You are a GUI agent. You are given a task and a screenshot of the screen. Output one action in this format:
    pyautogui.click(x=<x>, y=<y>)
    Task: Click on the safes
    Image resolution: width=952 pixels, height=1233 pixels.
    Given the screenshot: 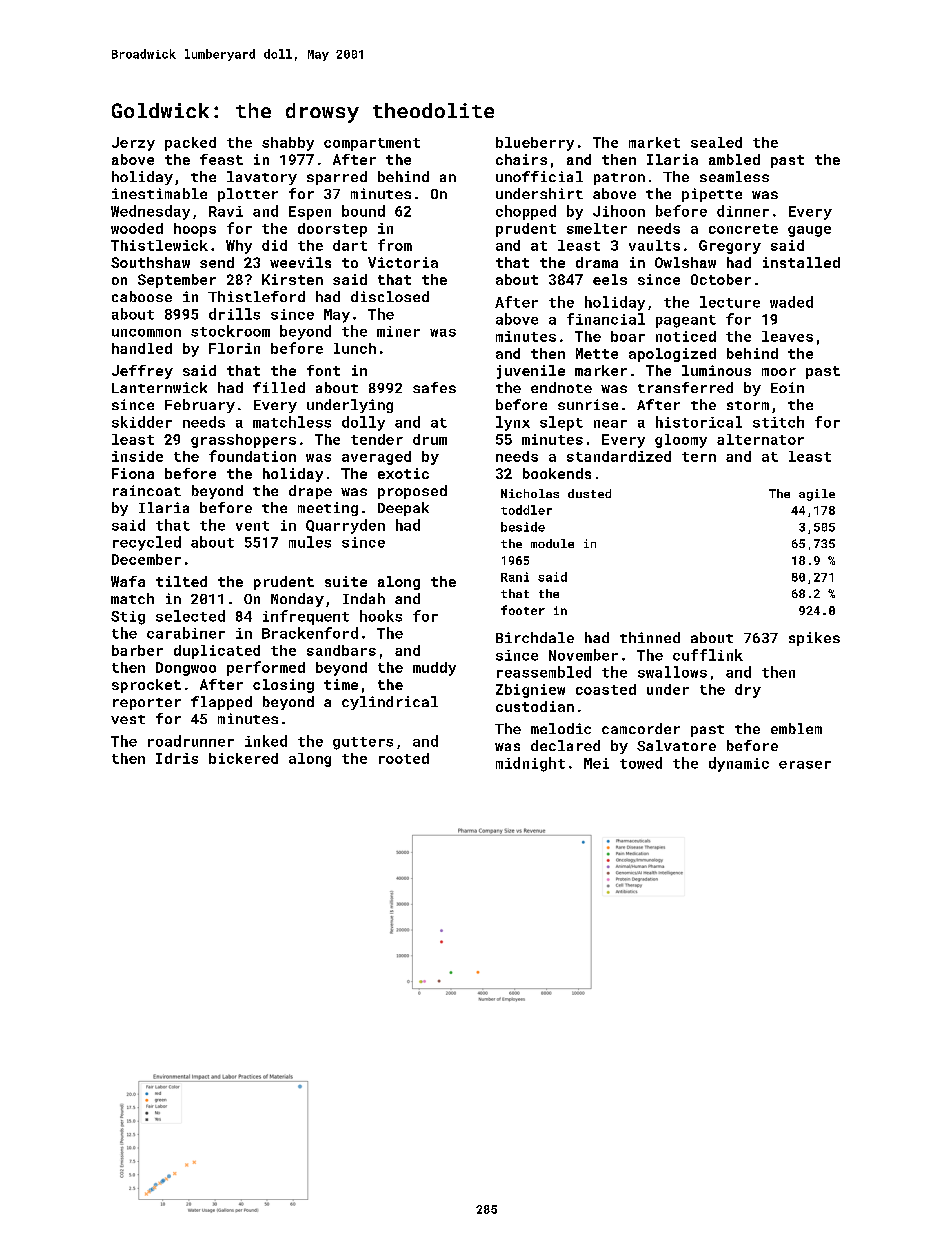 What is the action you would take?
    pyautogui.click(x=434, y=387)
